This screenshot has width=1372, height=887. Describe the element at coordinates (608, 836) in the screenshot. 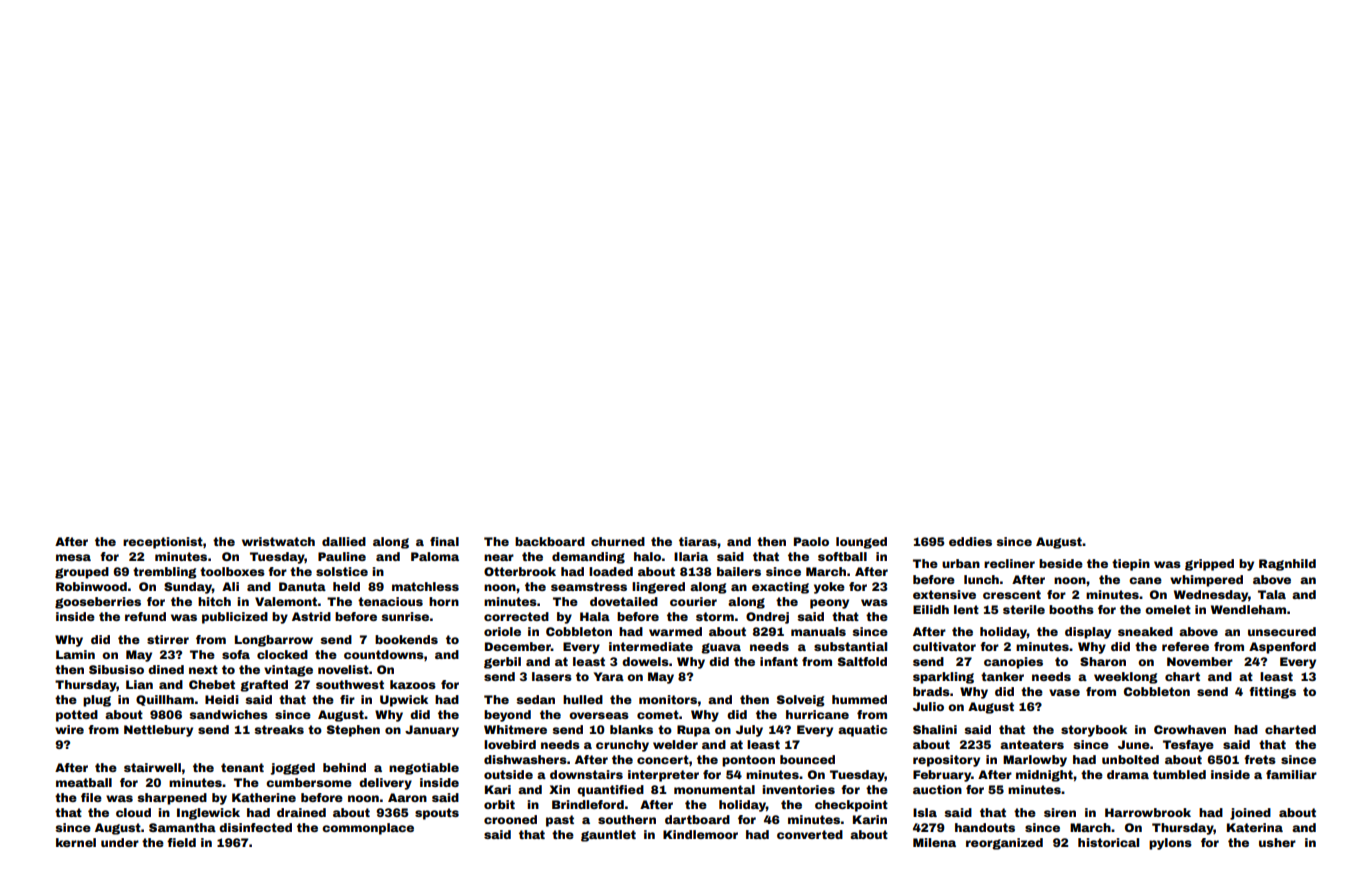

I see `gauntlet` at that location.
